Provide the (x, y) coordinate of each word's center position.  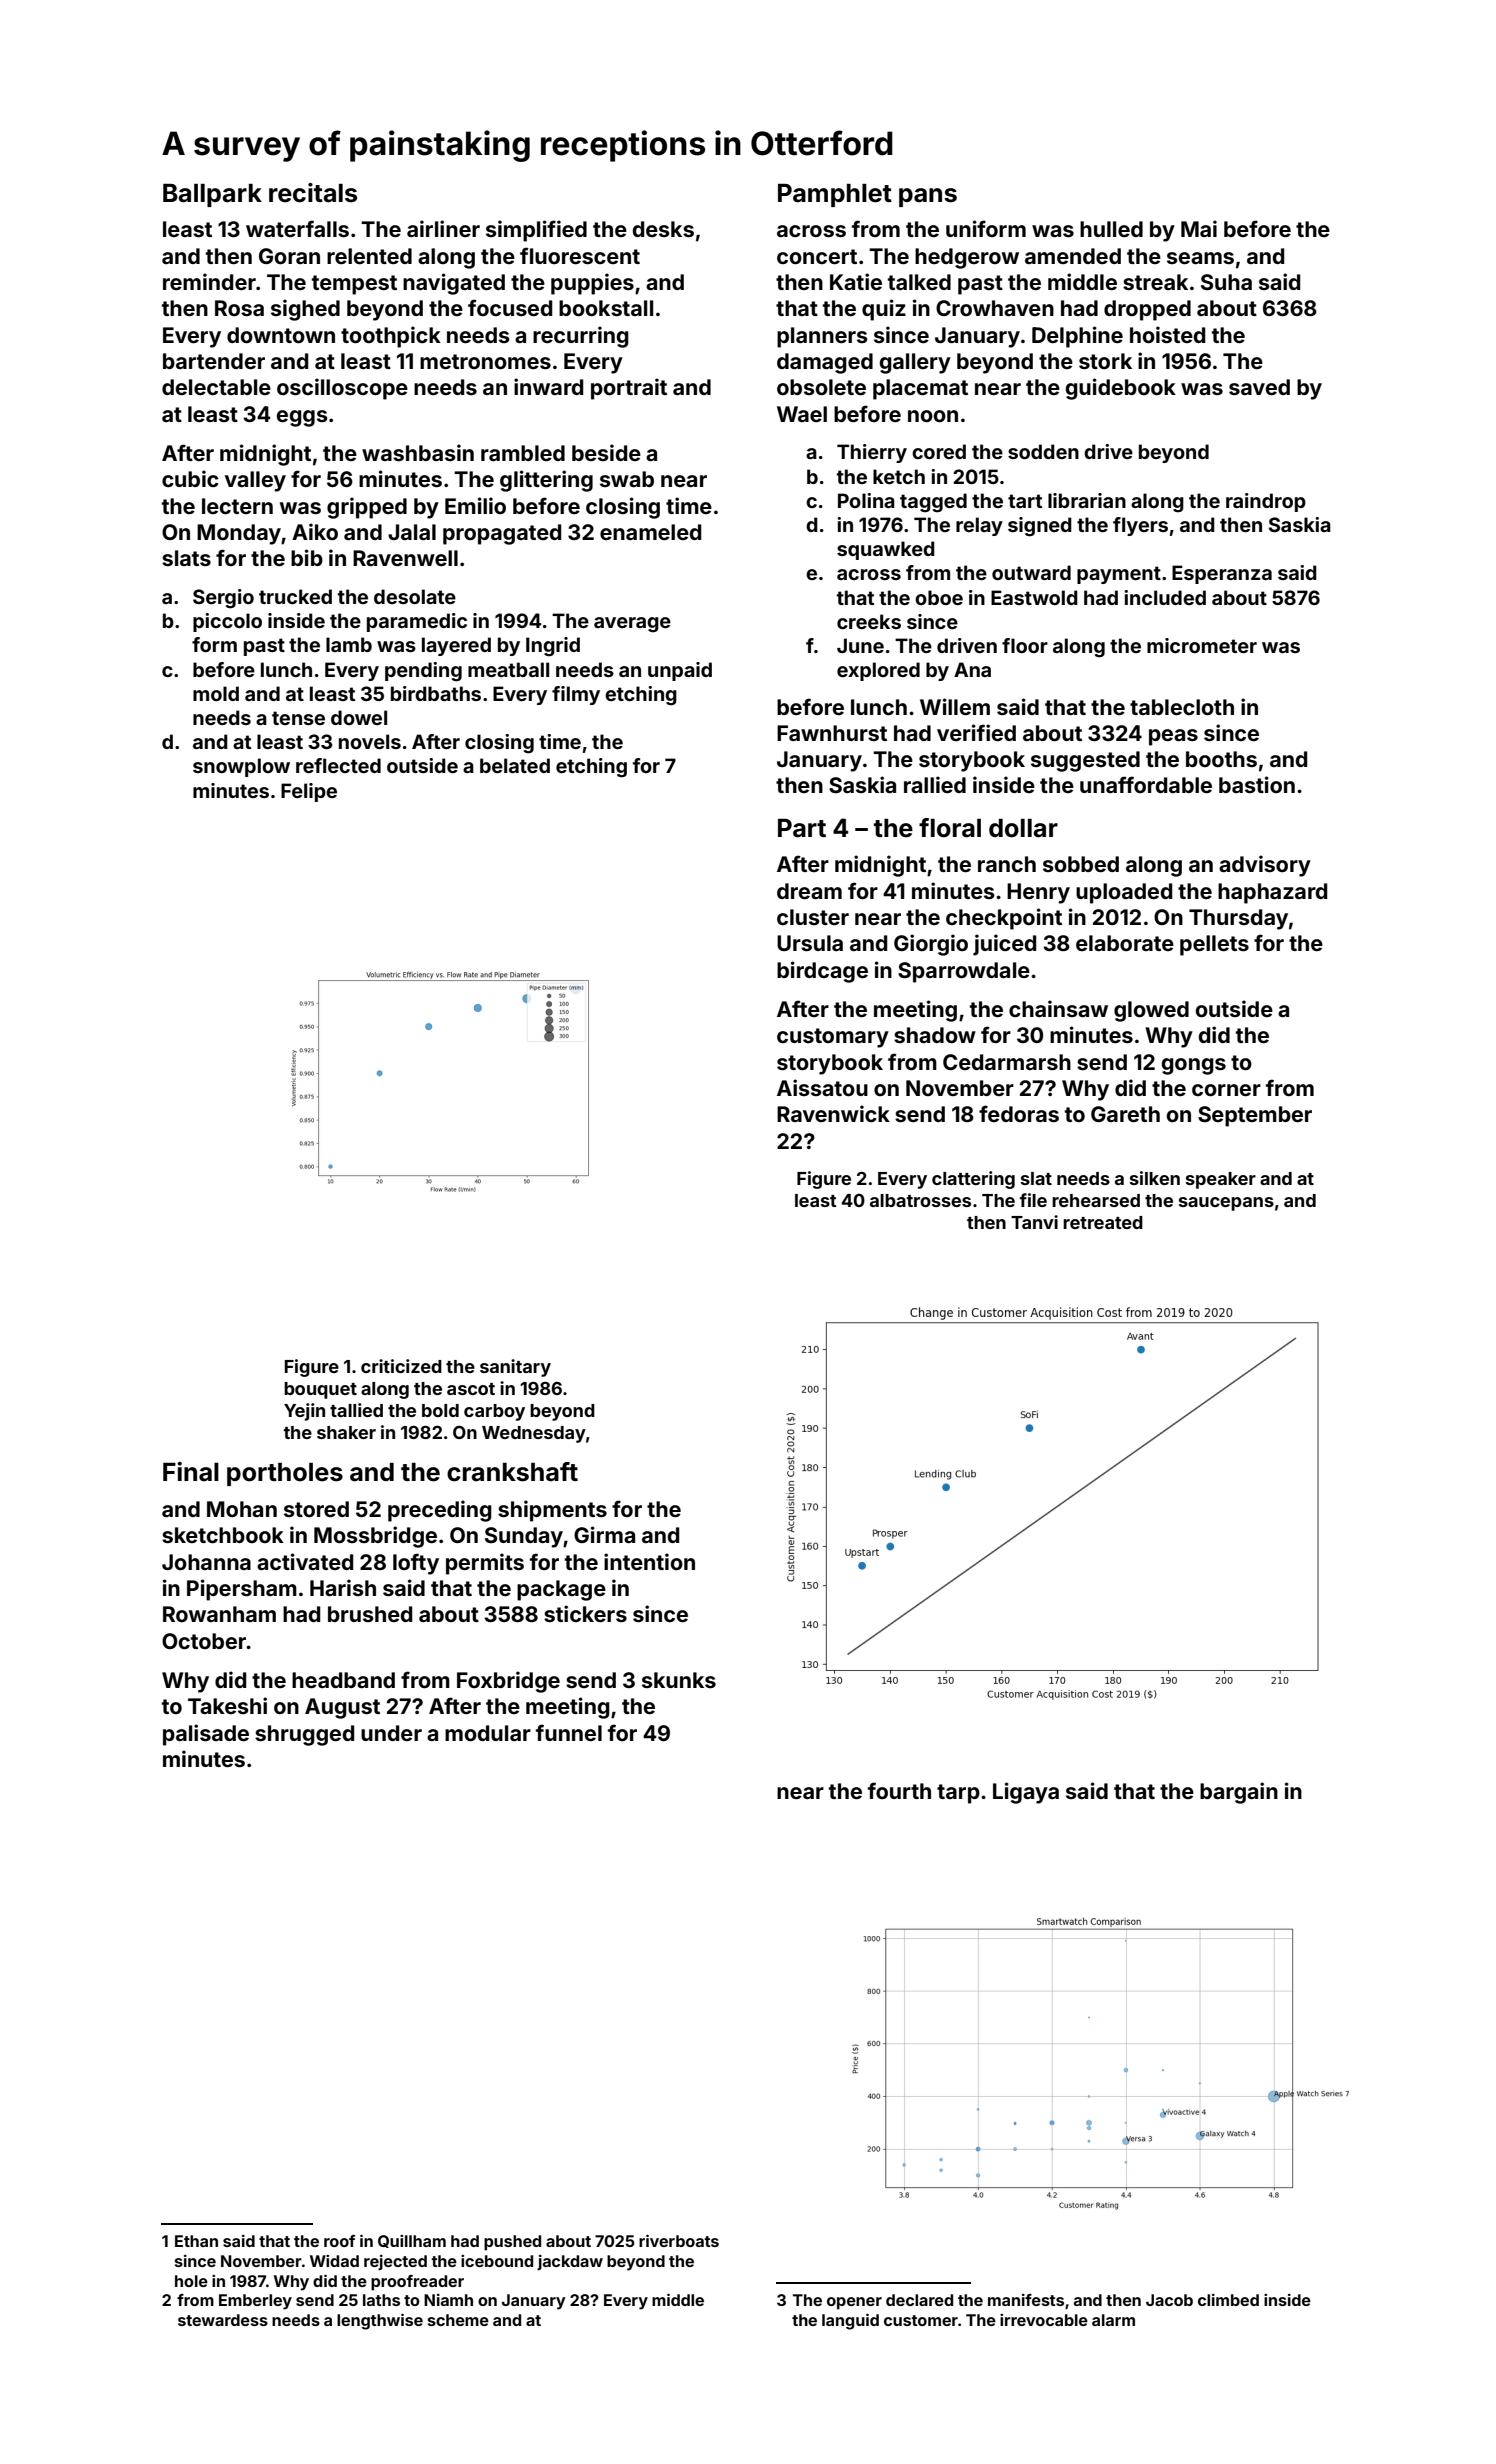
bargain (1239, 1793)
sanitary (515, 1368)
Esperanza (1222, 574)
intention (649, 1561)
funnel (569, 1732)
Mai (1199, 228)
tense (298, 718)
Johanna (206, 1562)
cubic (190, 478)
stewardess (223, 2320)
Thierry (872, 453)
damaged (825, 363)
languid (850, 2321)
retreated (1103, 1222)
